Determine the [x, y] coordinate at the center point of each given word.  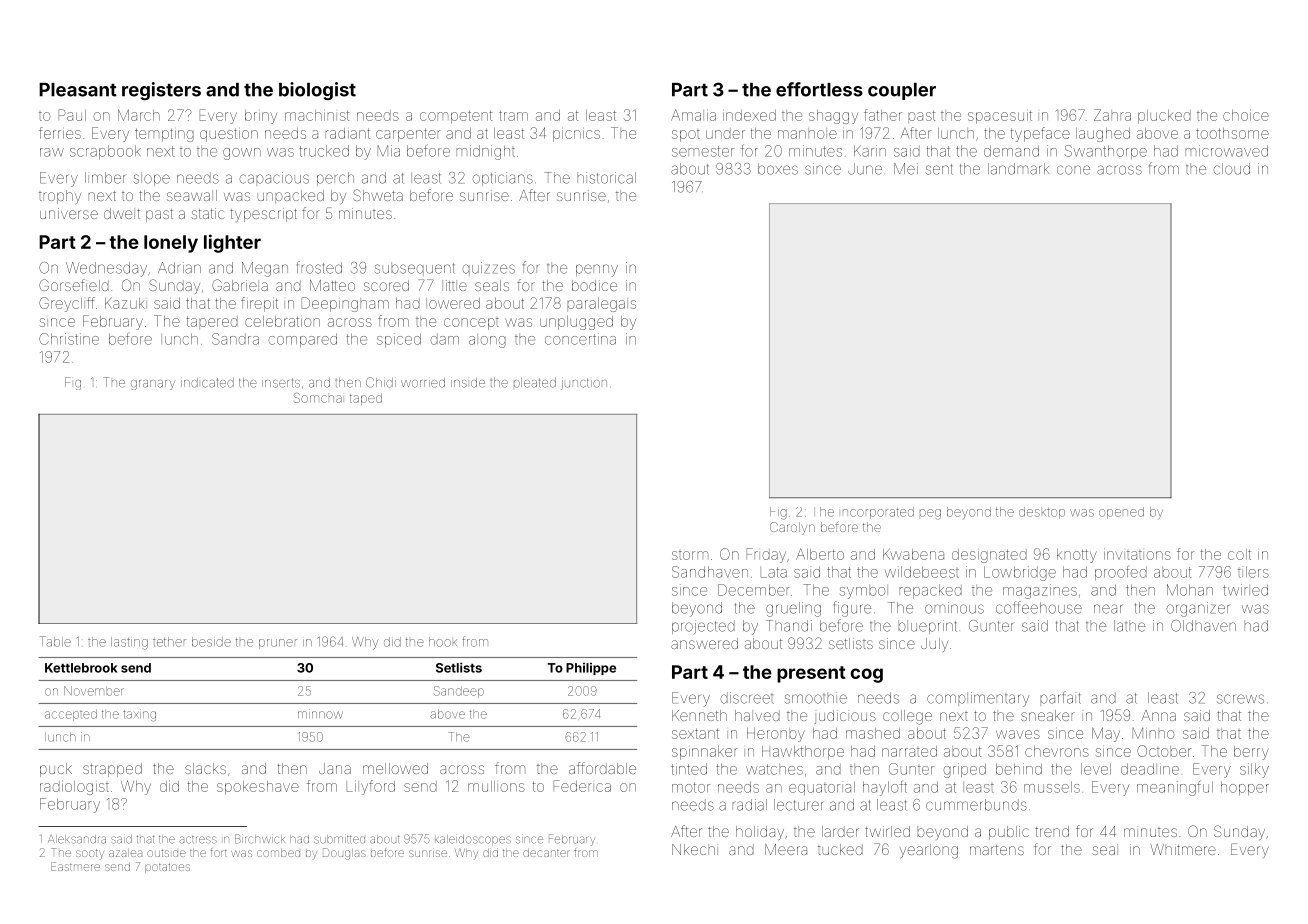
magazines [1040, 591]
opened [1121, 513]
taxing [139, 715]
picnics [576, 136]
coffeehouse [1039, 607]
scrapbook [105, 152]
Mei [906, 169]
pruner [278, 644]
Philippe [591, 669]
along [487, 341]
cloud [1232, 169]
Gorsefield [74, 285]
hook [443, 642]
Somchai [318, 398]
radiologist [74, 788]
